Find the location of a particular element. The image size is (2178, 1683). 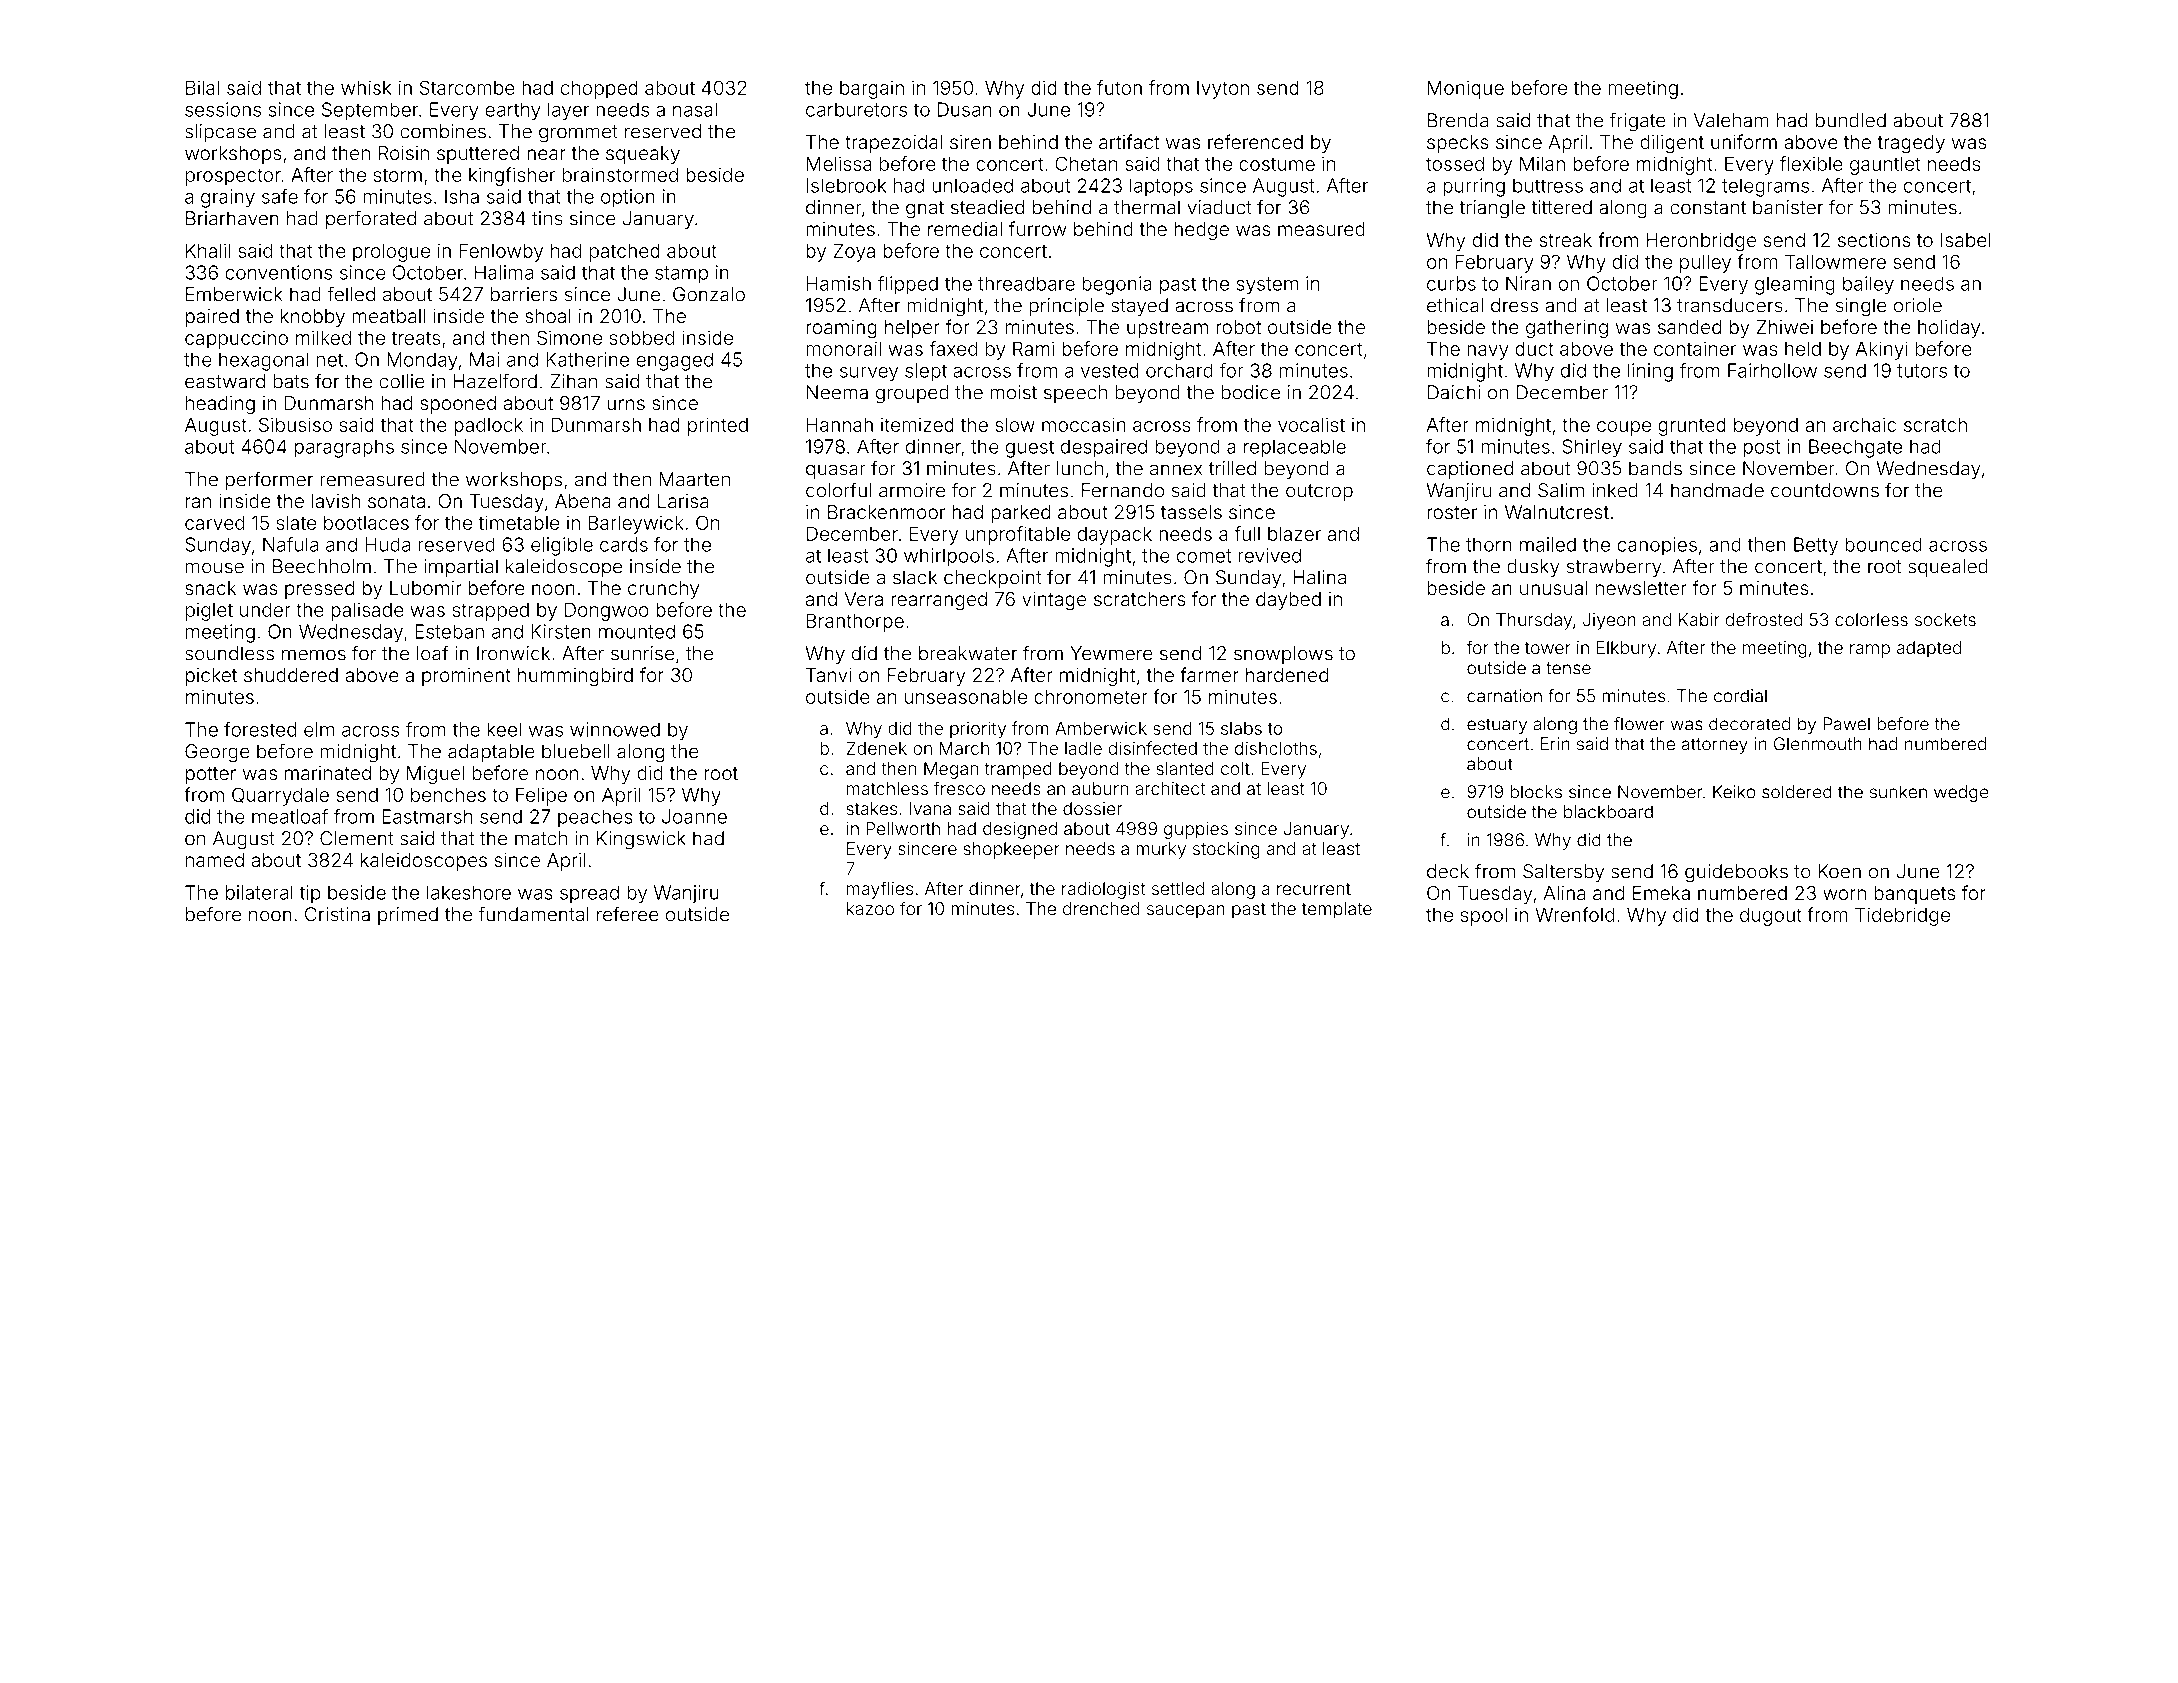

snack is located at coordinates (210, 588).
